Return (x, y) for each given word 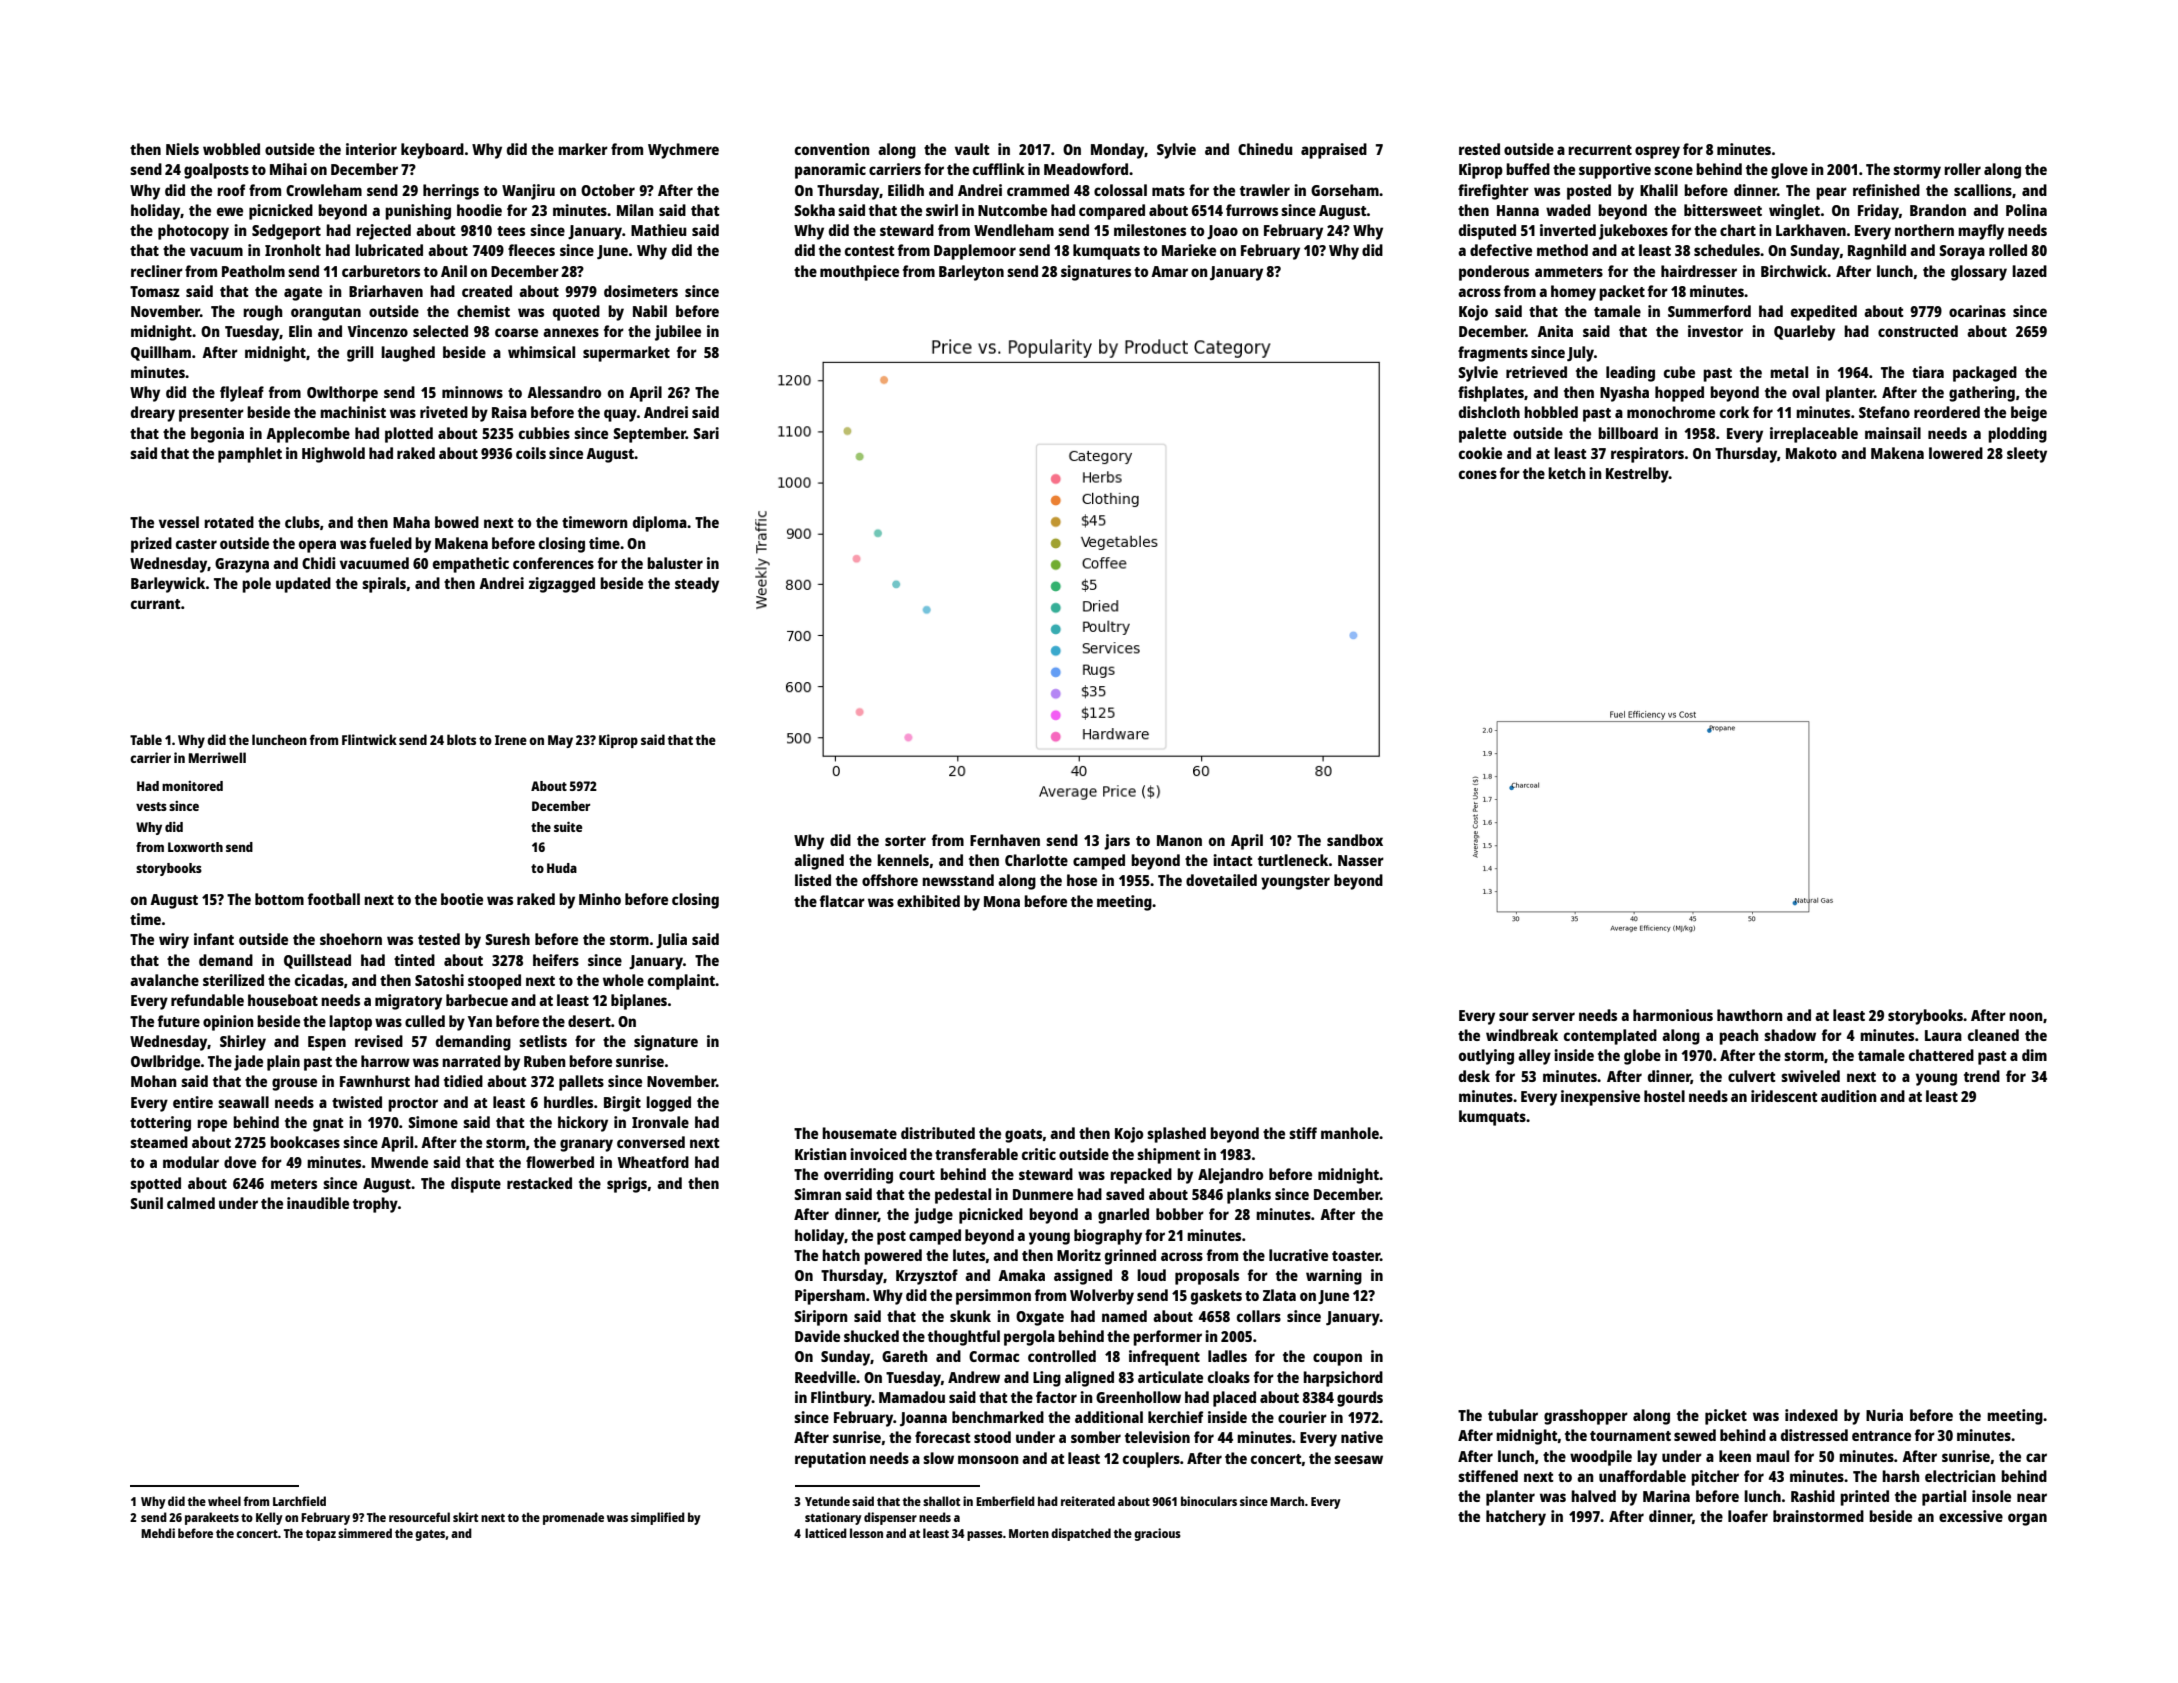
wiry (174, 941)
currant (156, 604)
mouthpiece (859, 273)
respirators (1647, 455)
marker (583, 149)
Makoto (1811, 453)
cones (1478, 474)
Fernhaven (1005, 840)
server (1553, 1016)
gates (430, 1535)
